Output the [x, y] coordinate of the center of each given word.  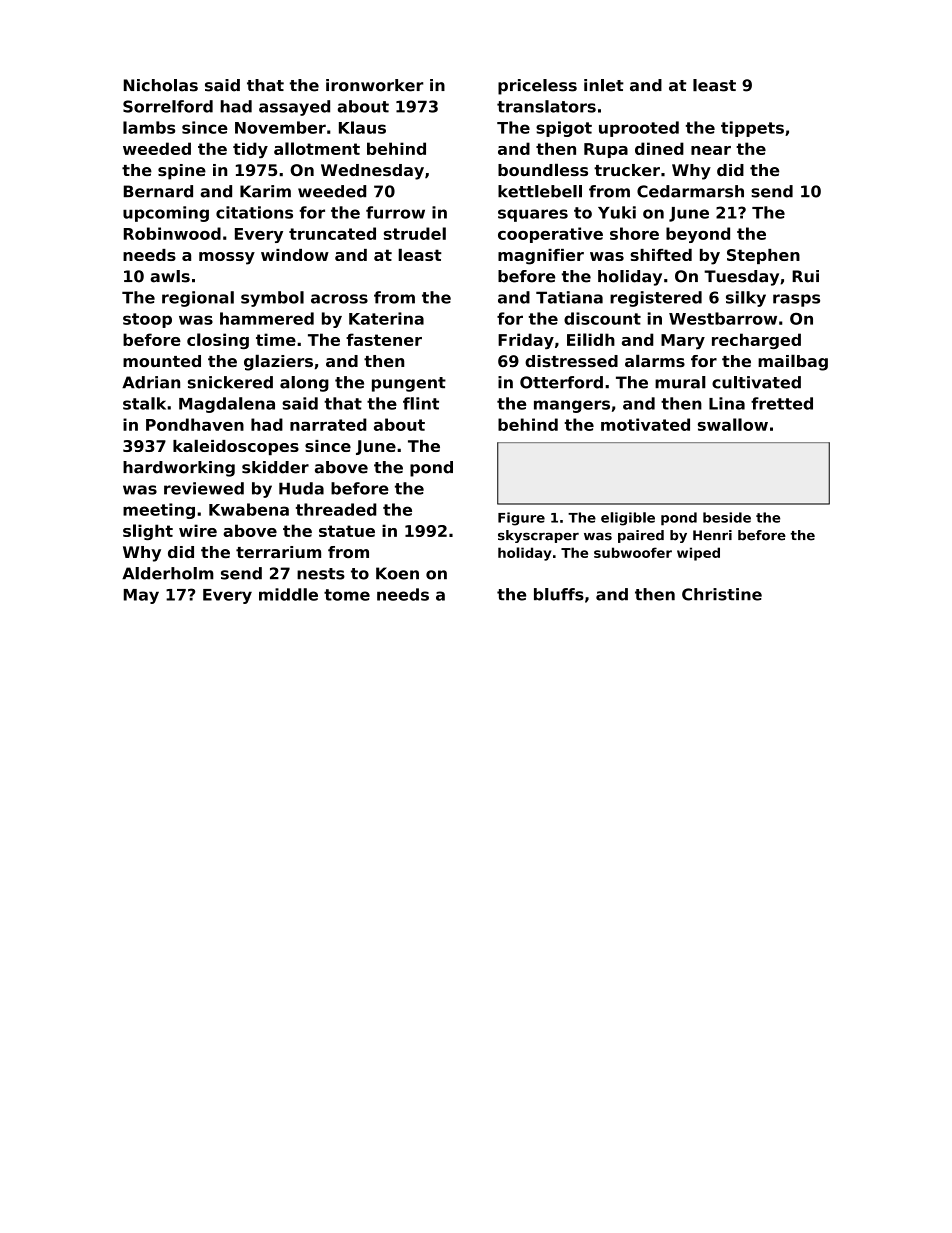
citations [254, 212]
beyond [698, 235]
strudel [415, 233]
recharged [756, 341]
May [141, 596]
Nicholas [161, 85]
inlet [604, 85]
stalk [144, 403]
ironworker [374, 85]
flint [421, 403]
